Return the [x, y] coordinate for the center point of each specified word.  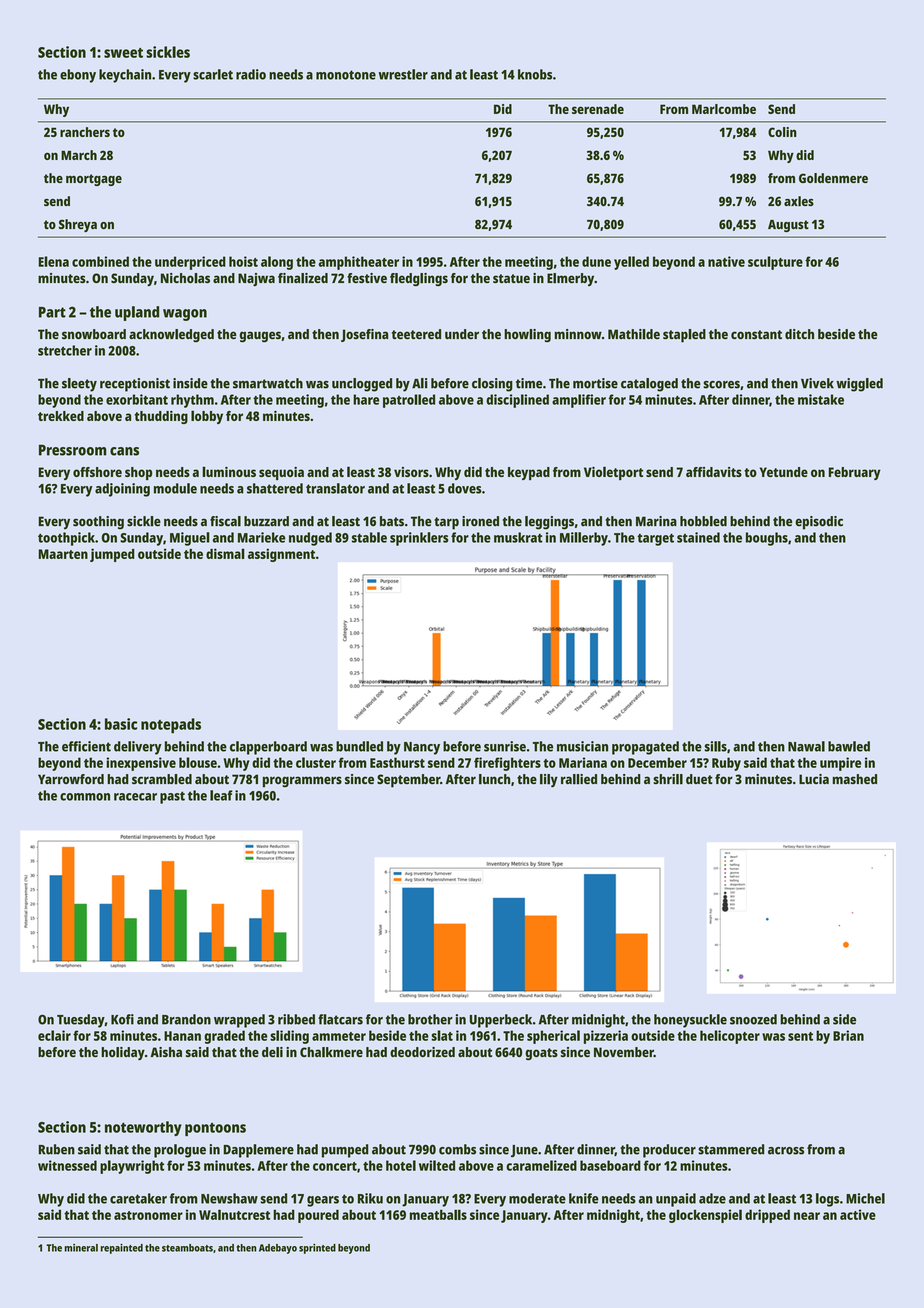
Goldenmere [833, 178]
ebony [78, 76]
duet [699, 779]
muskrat [518, 537]
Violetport [613, 473]
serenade [598, 109]
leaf [221, 795]
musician [582, 746]
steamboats [187, 1248]
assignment [281, 555]
